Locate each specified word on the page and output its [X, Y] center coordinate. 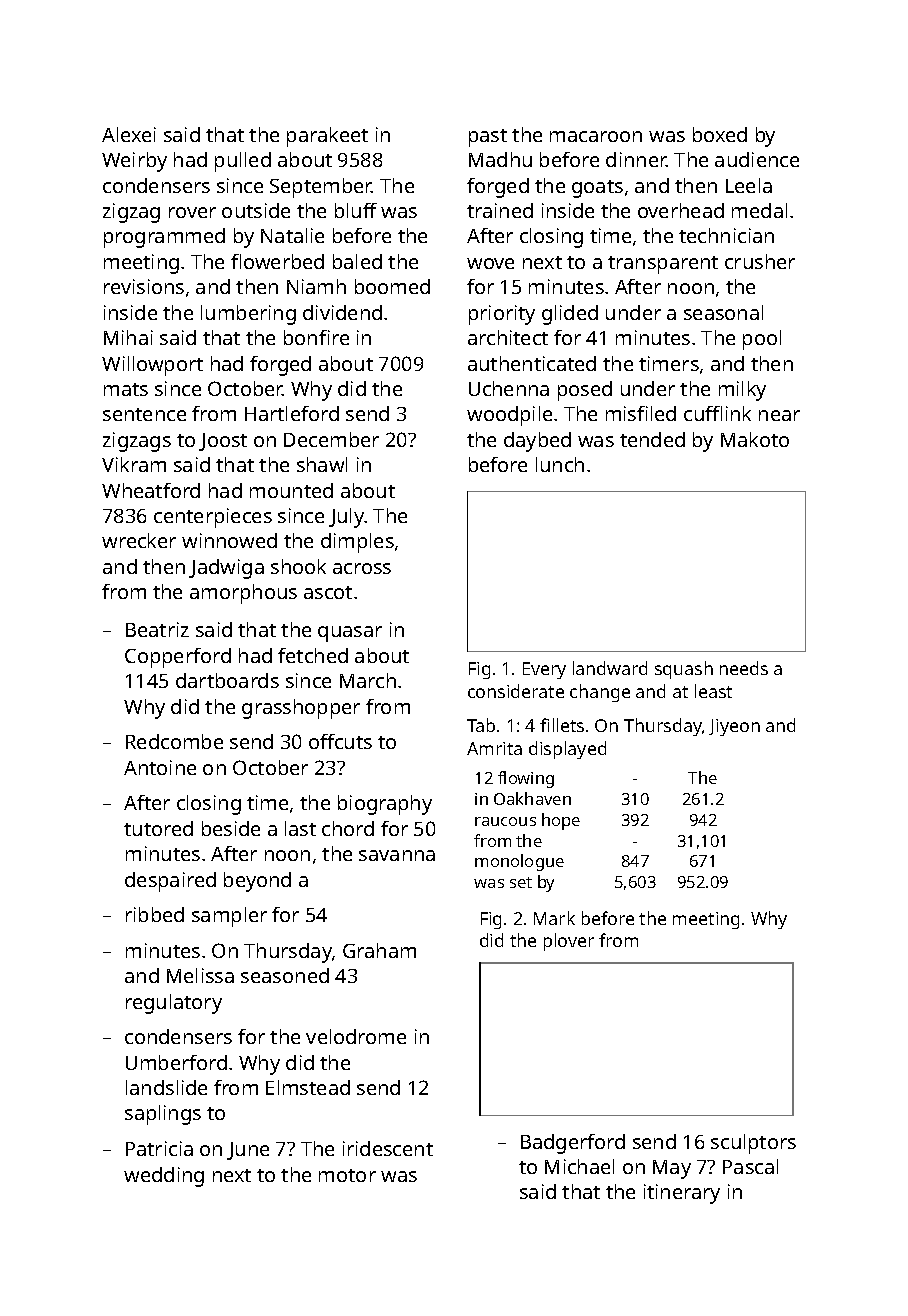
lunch [560, 464]
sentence [144, 414]
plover [569, 942]
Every [544, 670]
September [321, 188]
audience [757, 159]
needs [744, 668]
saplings [163, 1115]
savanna [397, 855]
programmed [164, 238]
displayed [567, 750]
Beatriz [157, 629]
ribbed [155, 914]
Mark [554, 918]
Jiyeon [734, 727]
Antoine [160, 767]
